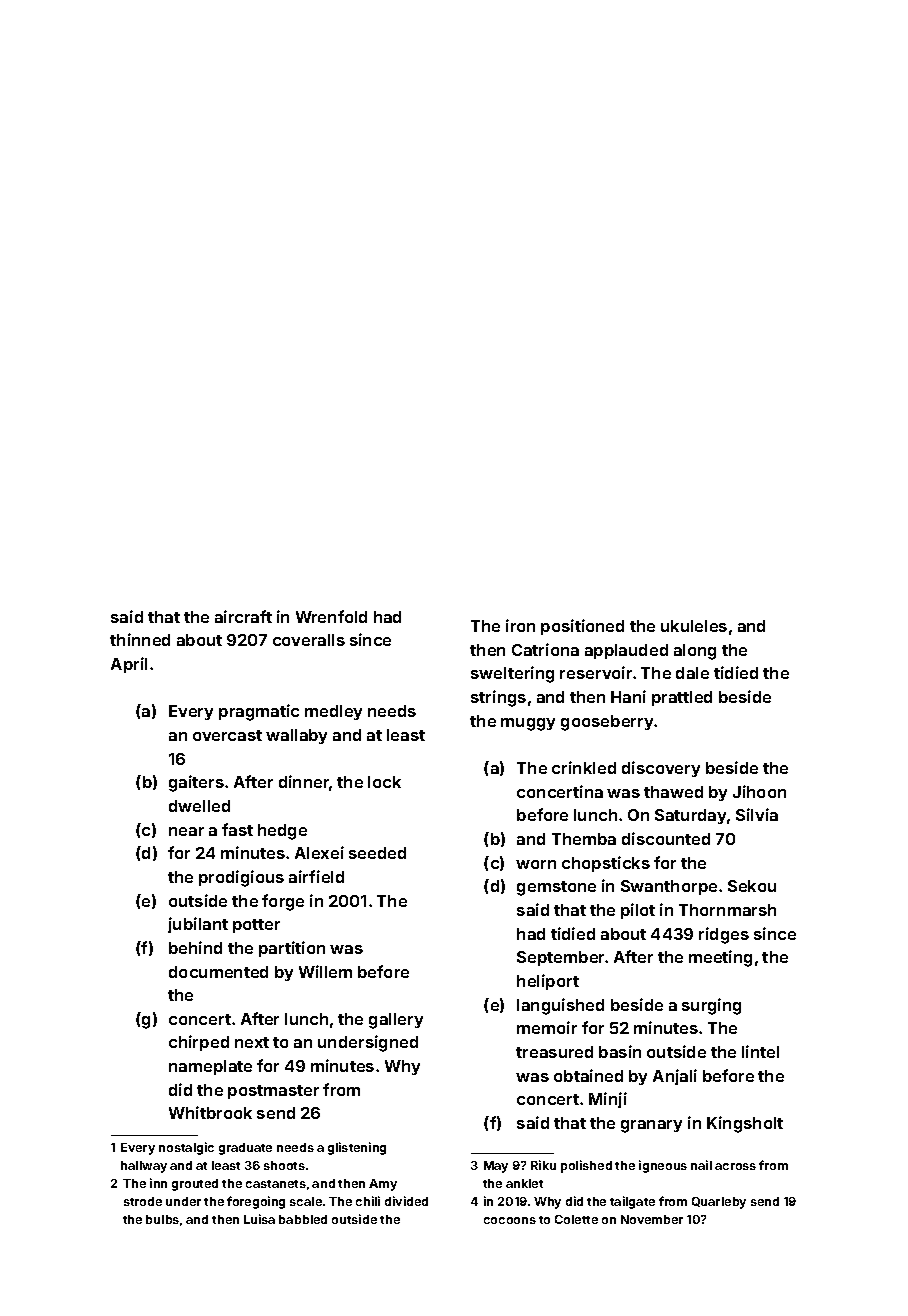 The image size is (908, 1316). What do you see at coordinates (727, 910) in the page?
I see `Thornmarsh` at bounding box center [727, 910].
